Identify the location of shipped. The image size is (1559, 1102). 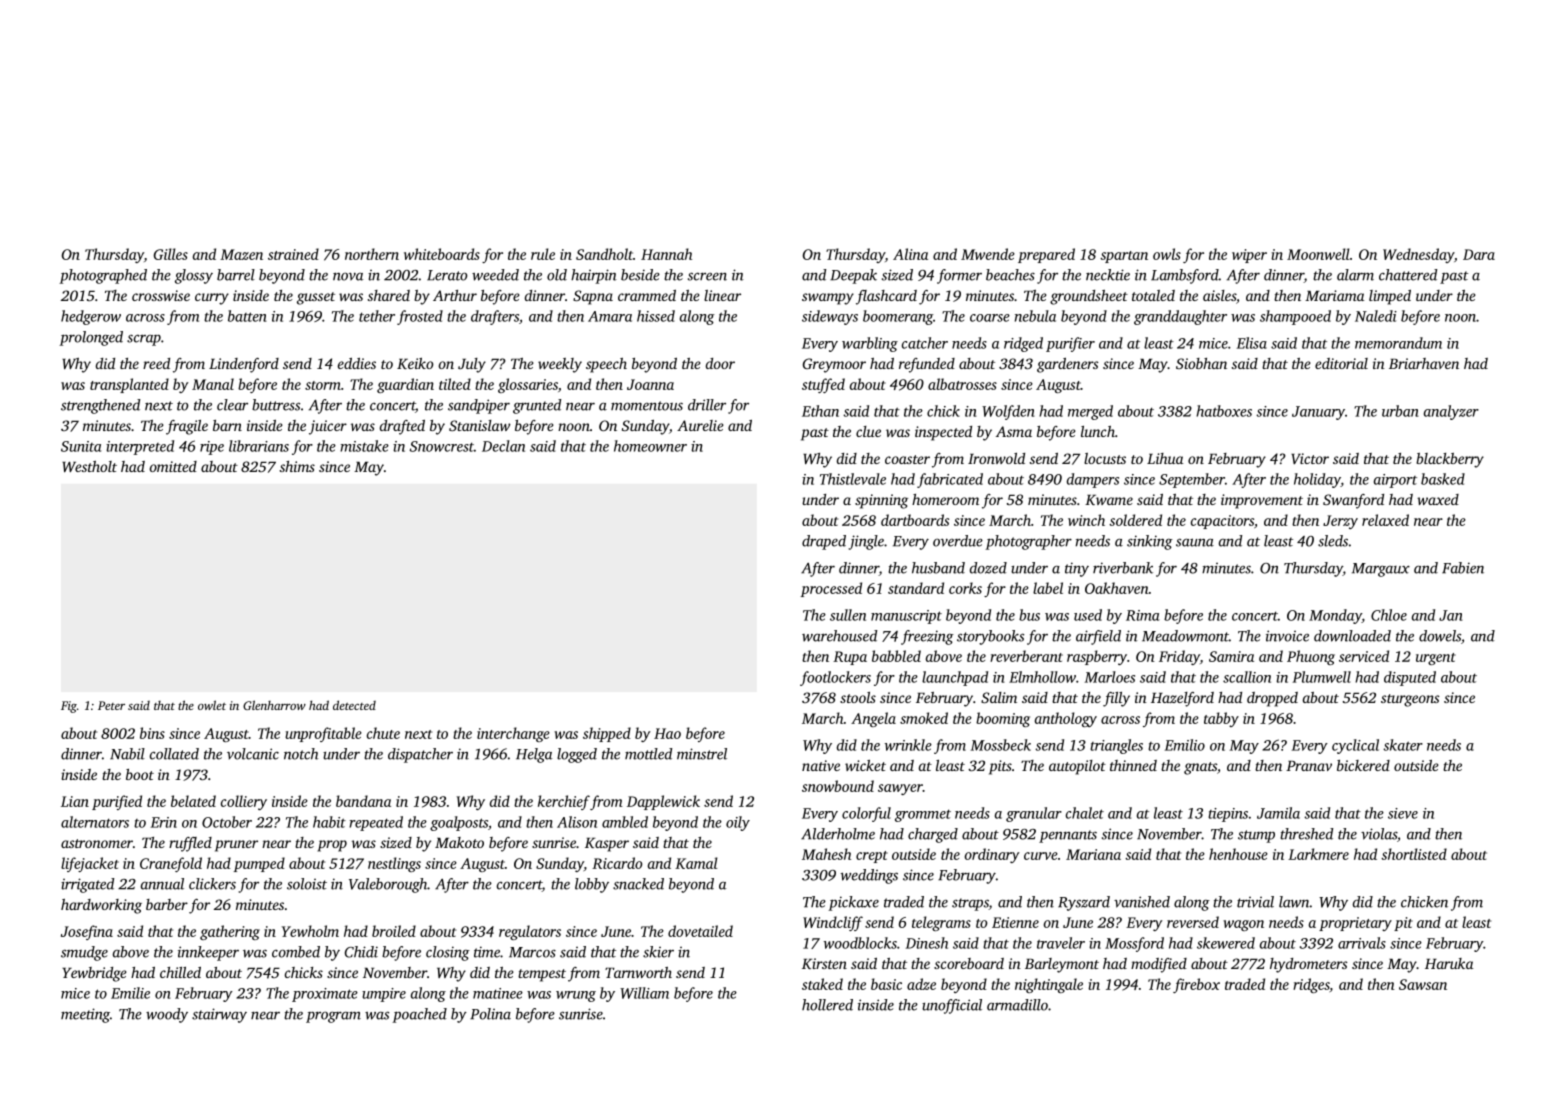
(607, 734).
